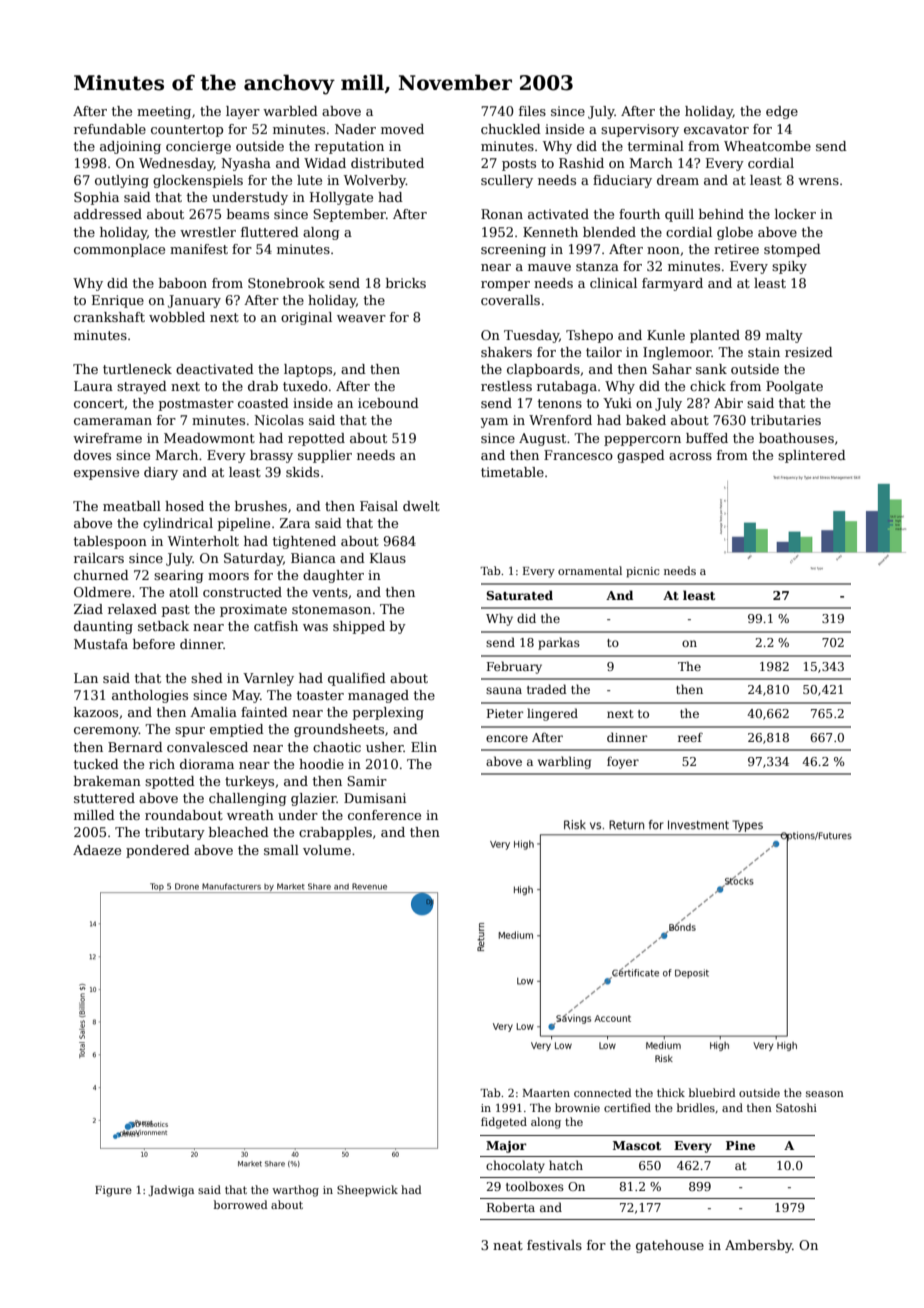  Describe the element at coordinates (242, 592) in the screenshot. I see `constructed` at that location.
